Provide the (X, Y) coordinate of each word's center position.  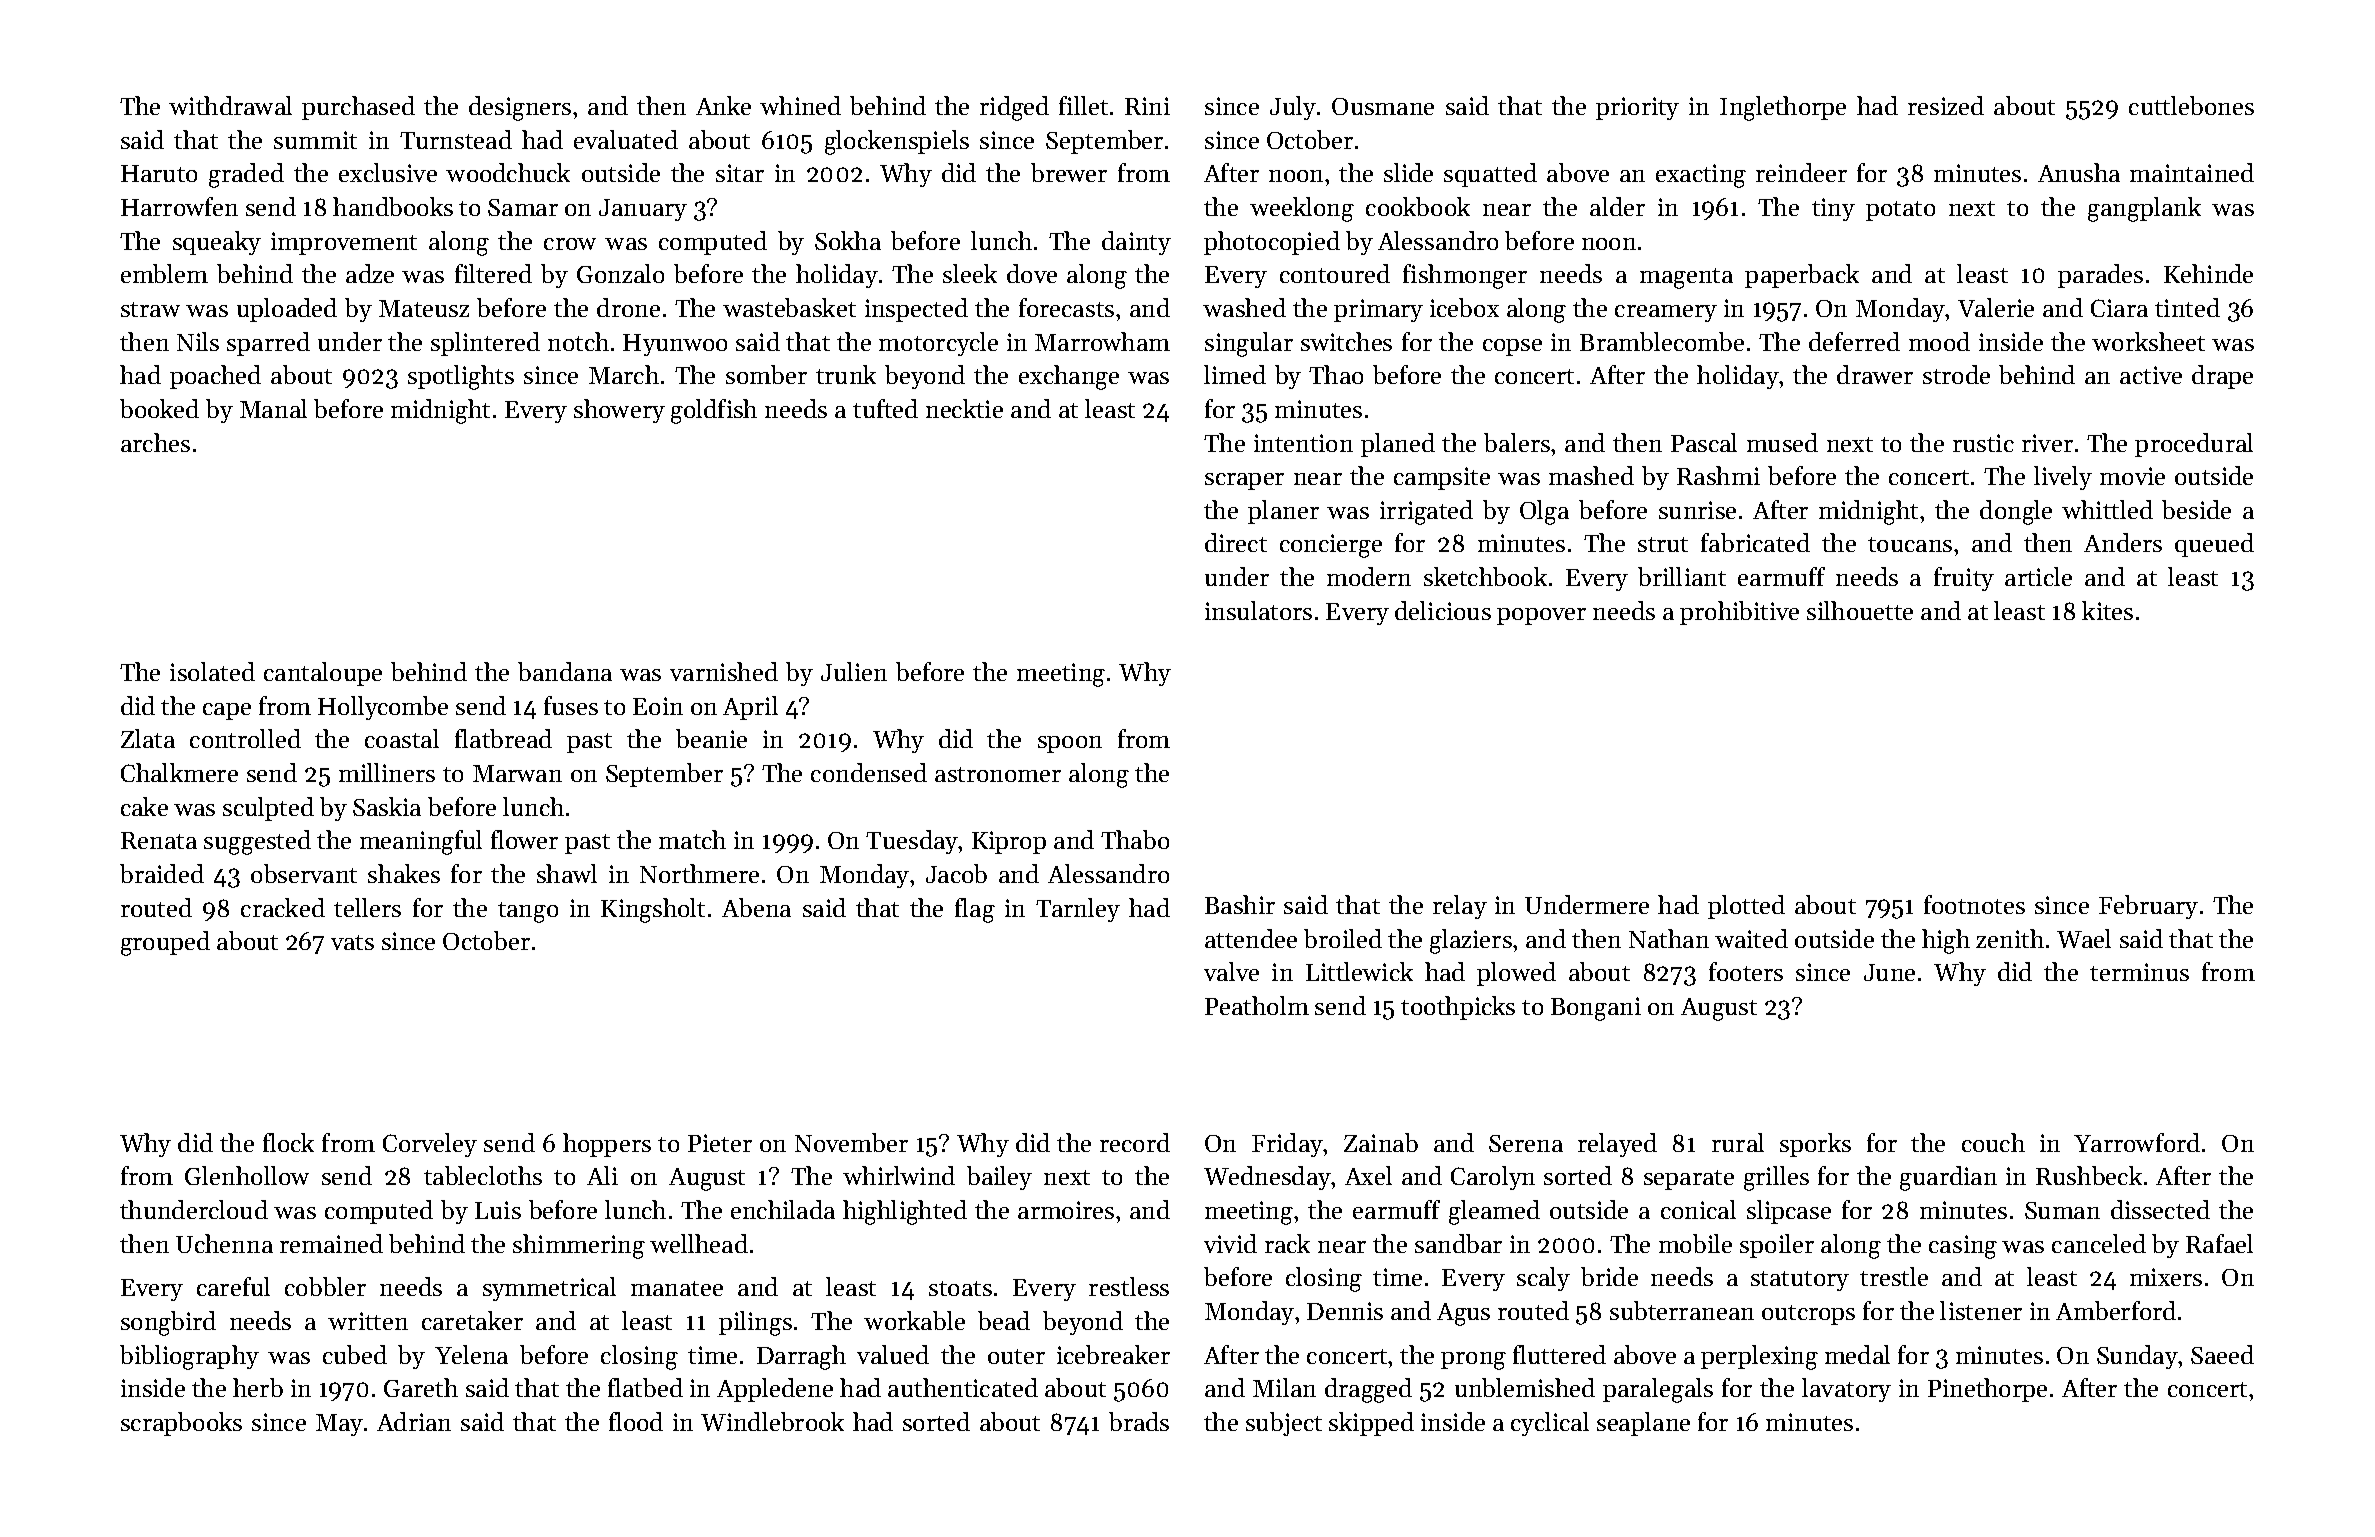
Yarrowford (2137, 1142)
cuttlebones (2191, 105)
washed (1244, 307)
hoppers (607, 1145)
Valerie (1996, 307)
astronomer (998, 774)
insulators (1258, 610)
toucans (1910, 544)
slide (1408, 172)
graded (246, 175)
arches (155, 442)
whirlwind (899, 1175)
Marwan (517, 773)
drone (628, 307)
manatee (677, 1288)
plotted (1746, 907)
